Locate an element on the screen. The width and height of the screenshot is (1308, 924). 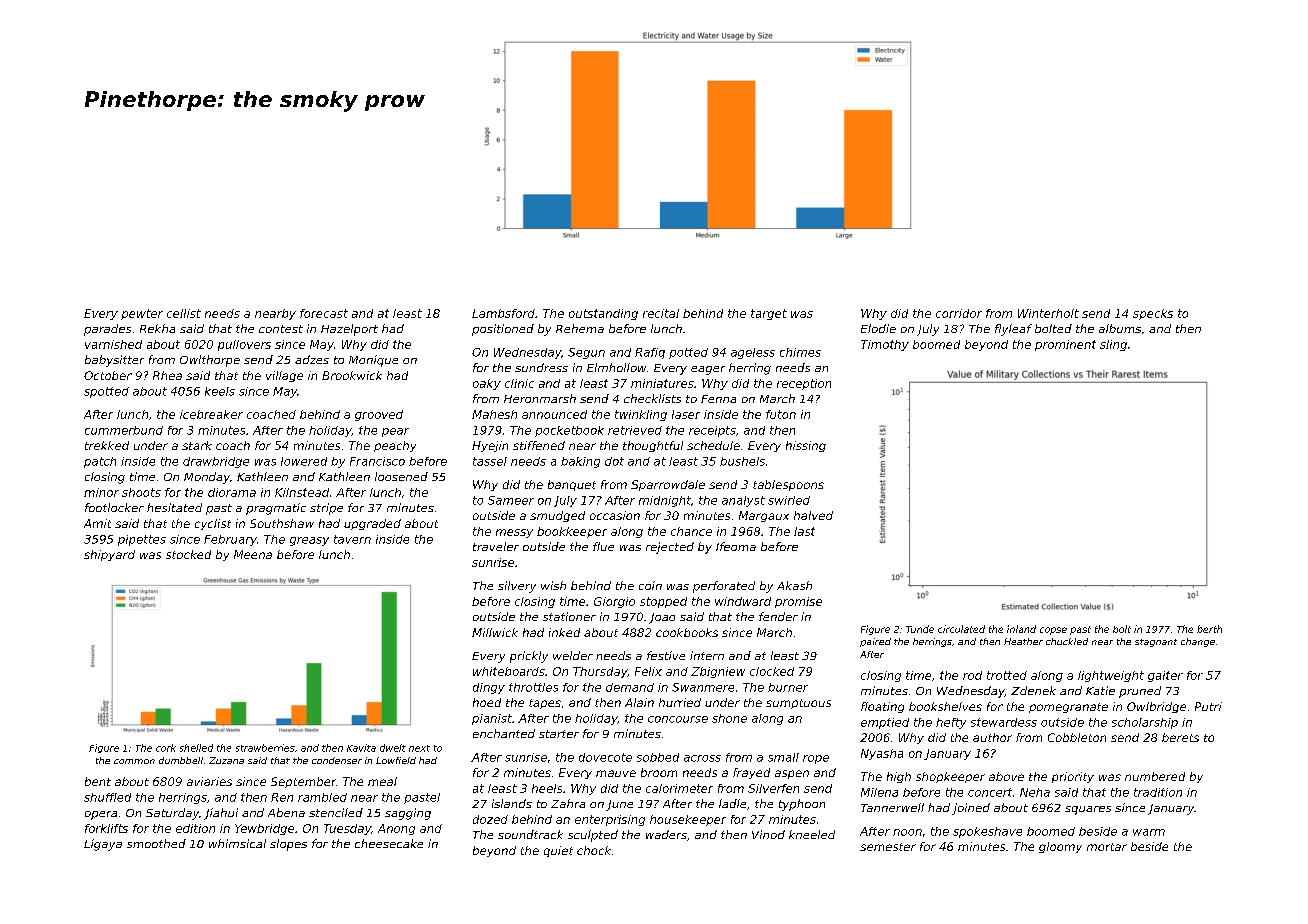
semester is located at coordinates (888, 847).
